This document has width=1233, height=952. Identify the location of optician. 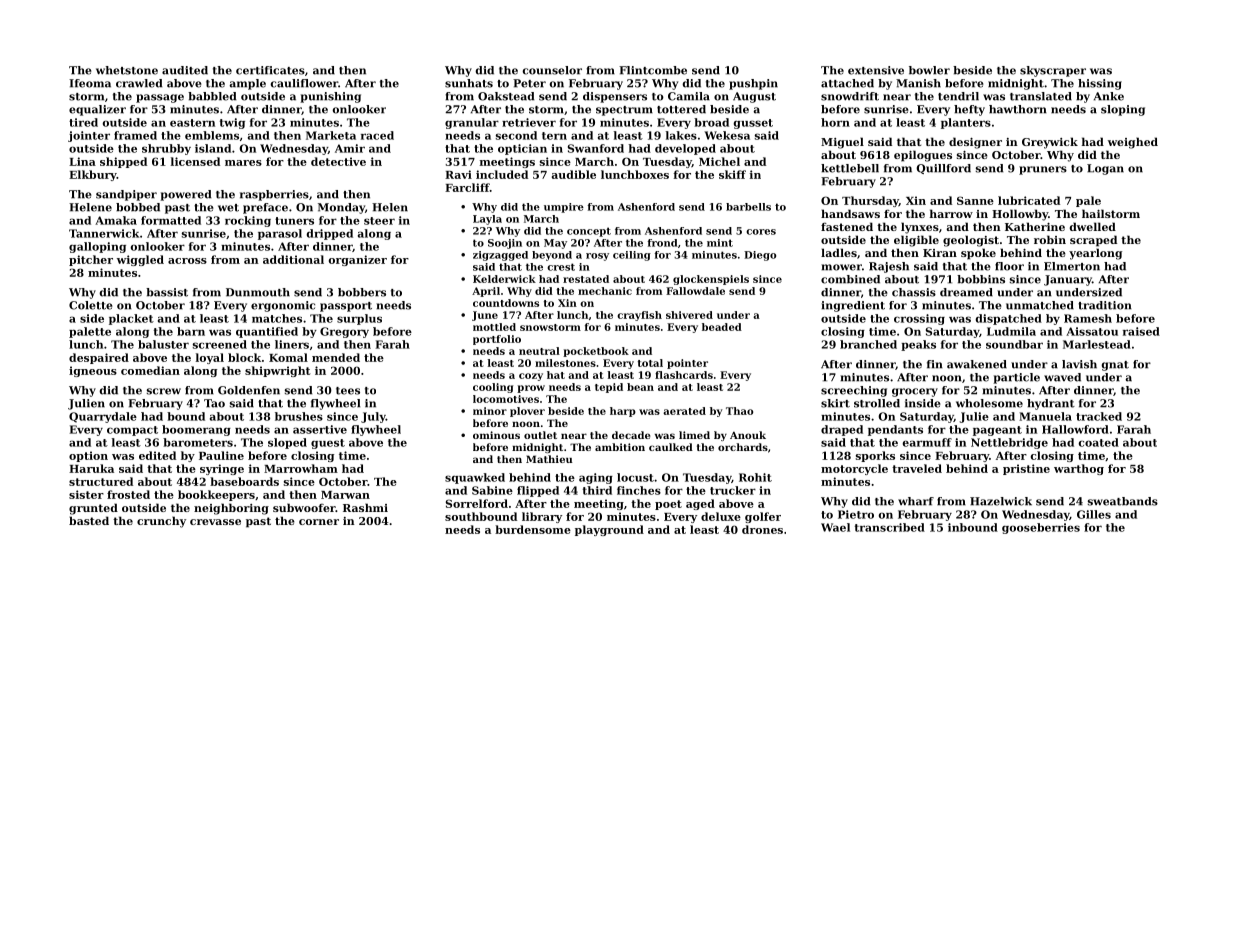
(522, 149).
